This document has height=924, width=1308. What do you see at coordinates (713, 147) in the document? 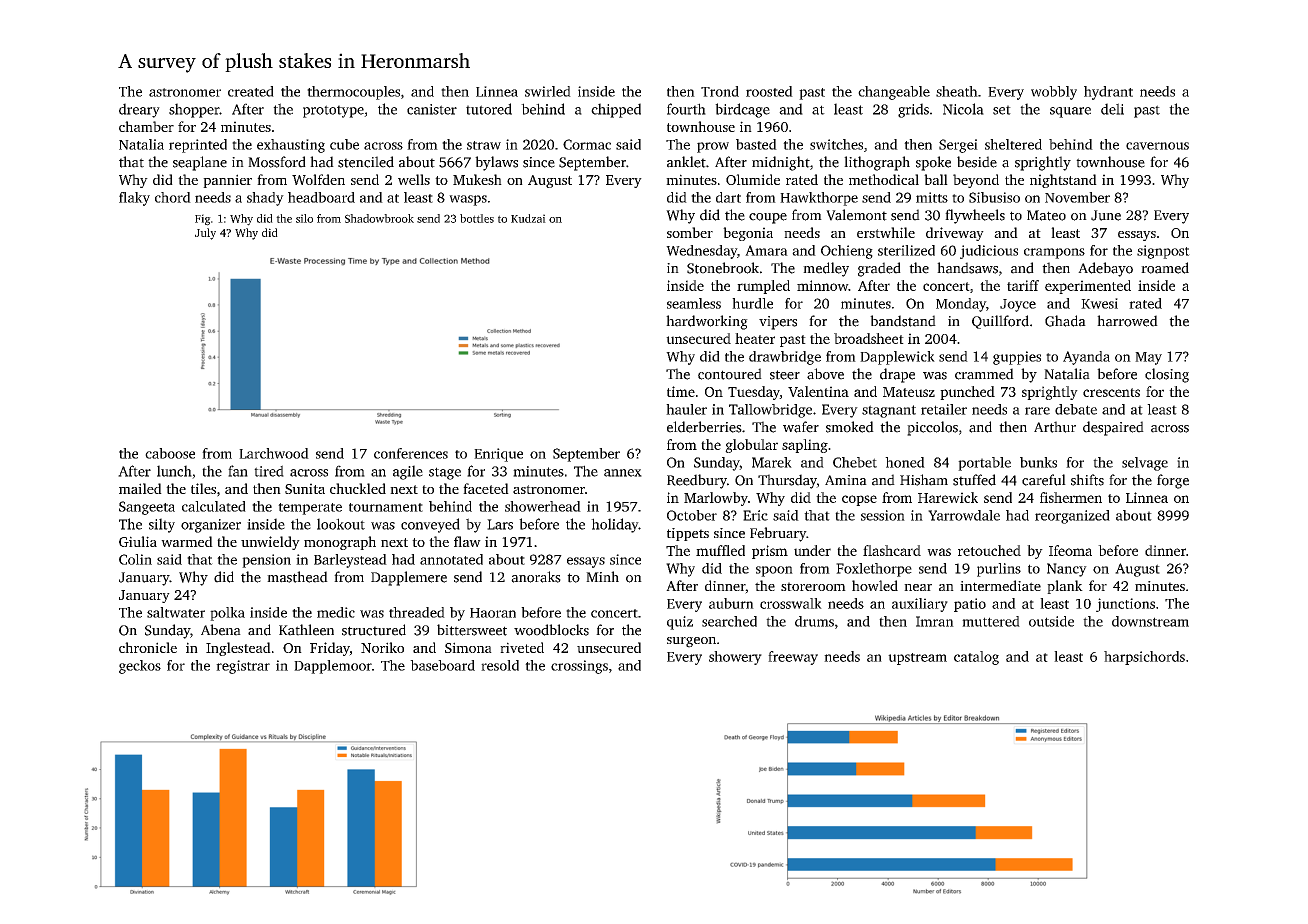
I see `prow` at bounding box center [713, 147].
